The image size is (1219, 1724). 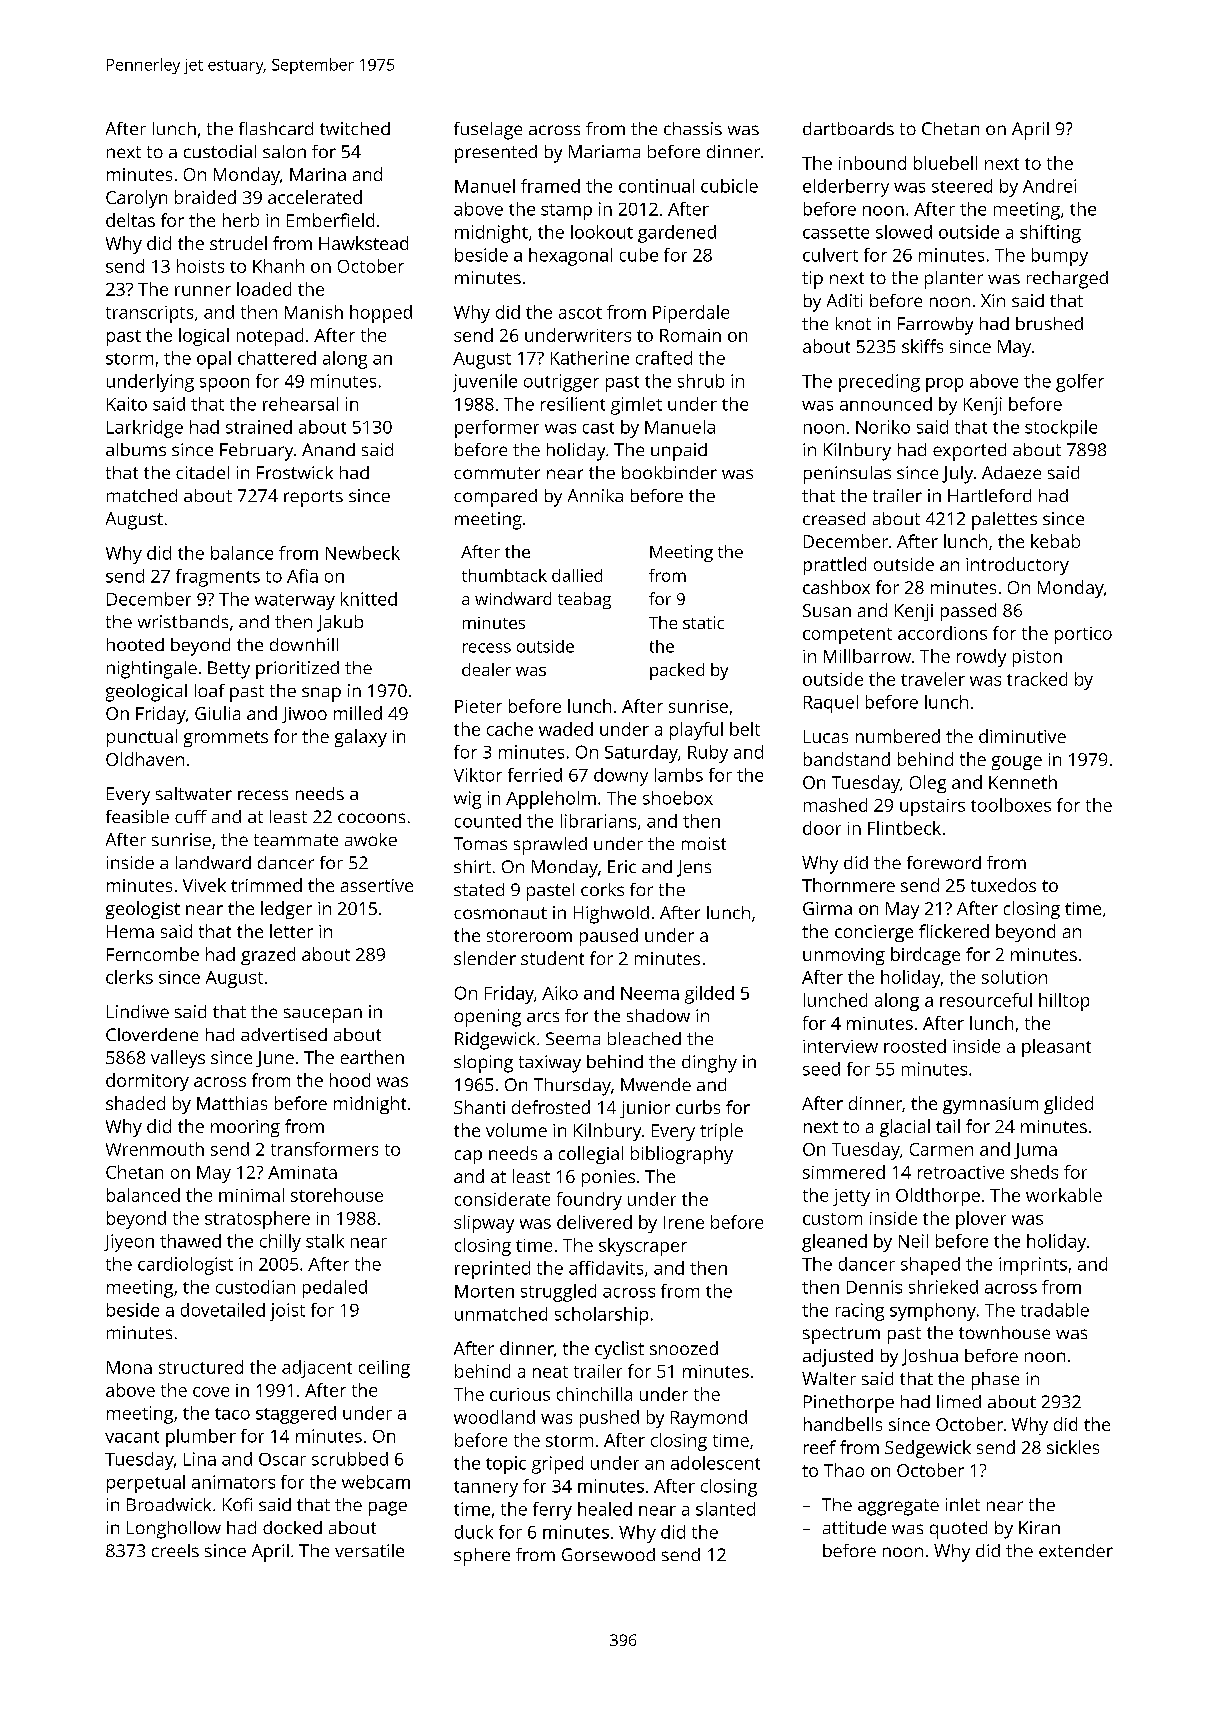 What do you see at coordinates (905, 1128) in the screenshot?
I see `glacial` at bounding box center [905, 1128].
